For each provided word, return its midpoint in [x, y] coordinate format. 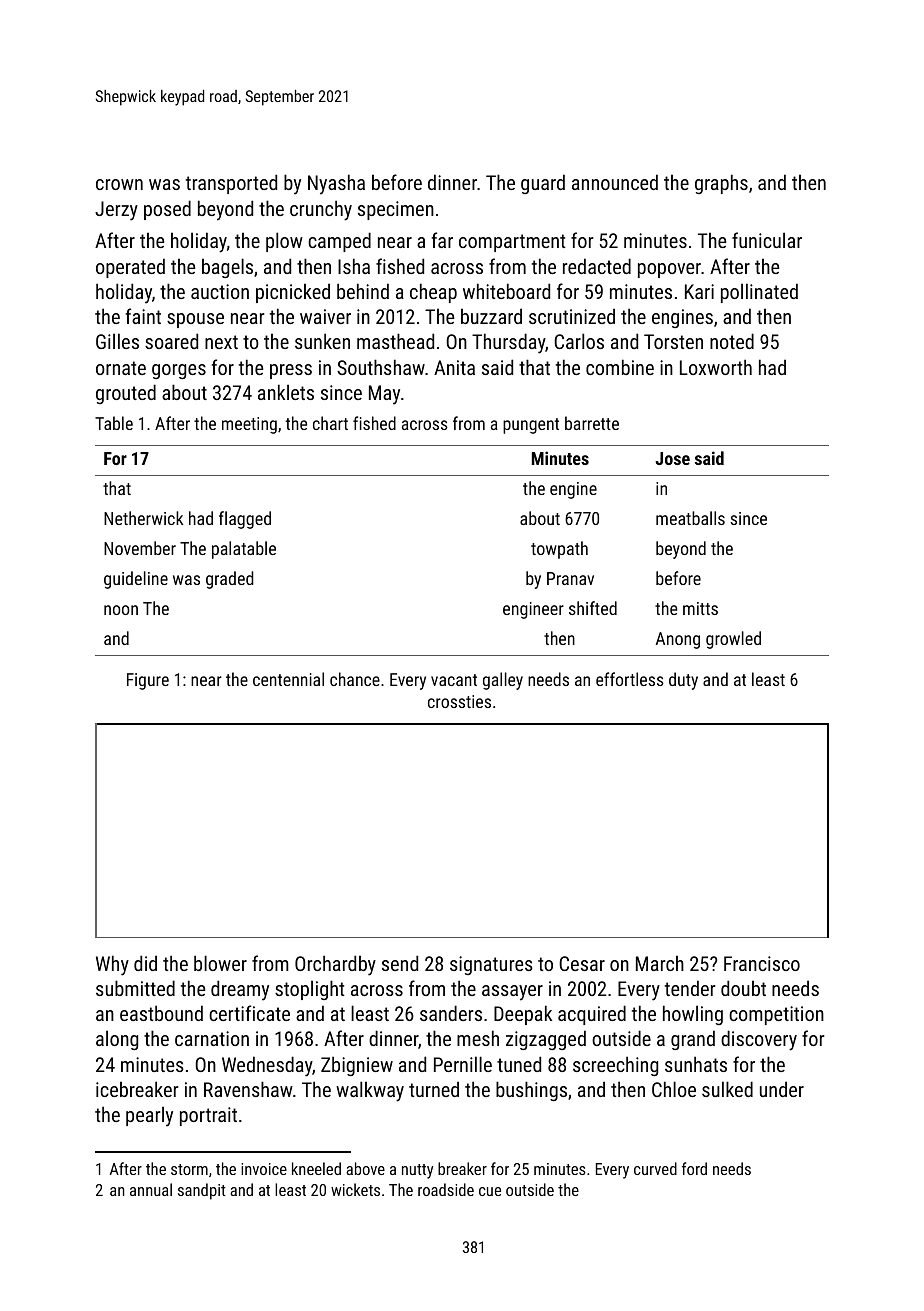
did [145, 963]
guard [543, 184]
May [384, 395]
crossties [459, 701]
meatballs [690, 518]
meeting [249, 425]
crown [119, 184]
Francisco [762, 963]
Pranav [570, 578]
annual [151, 1189]
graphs [721, 184]
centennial [288, 679]
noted [732, 341]
